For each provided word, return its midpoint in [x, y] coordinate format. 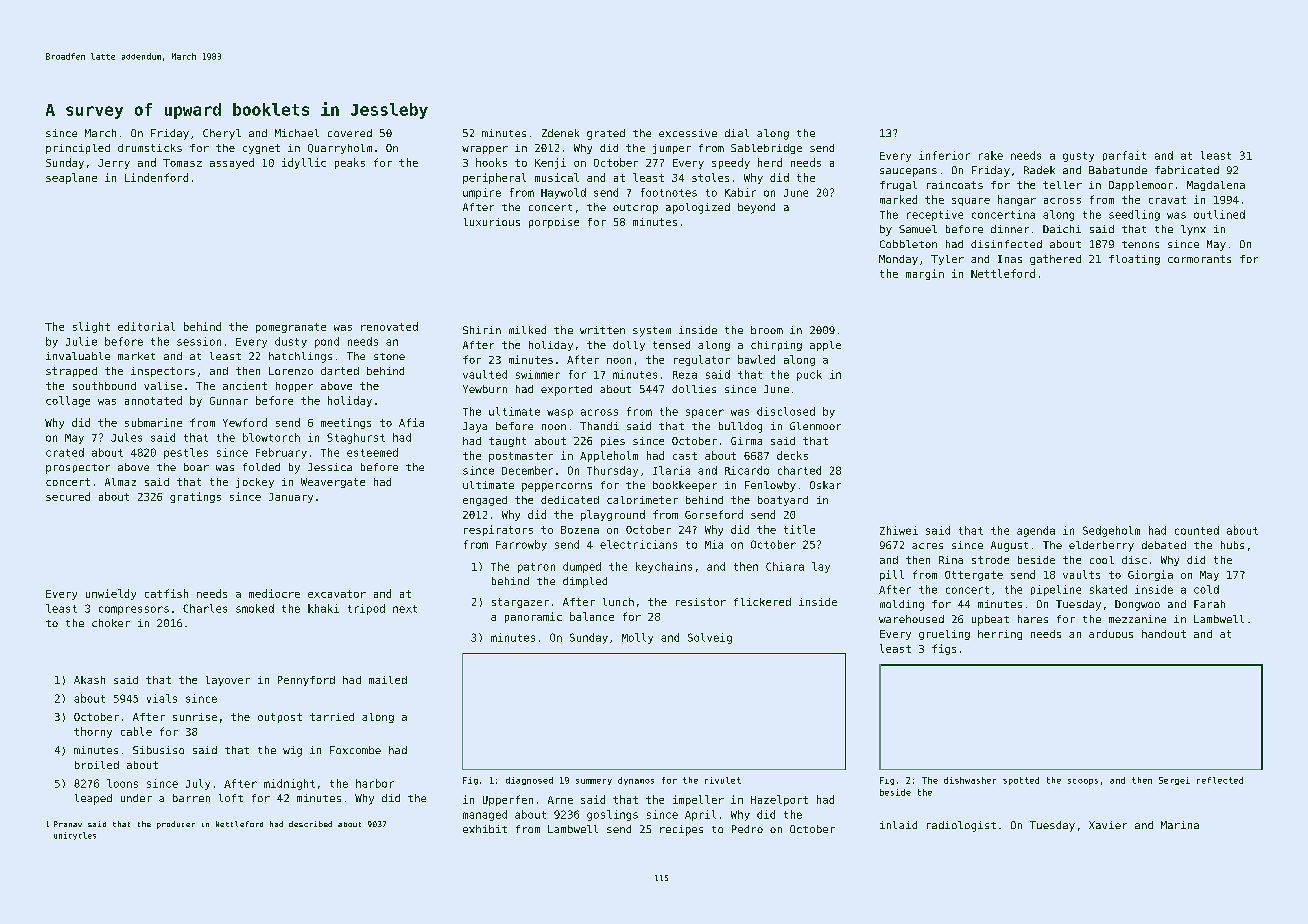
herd [770, 162]
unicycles [75, 836]
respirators [498, 530]
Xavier [1108, 825]
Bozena [580, 530]
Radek [1039, 170]
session [199, 341]
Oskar [825, 485]
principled [78, 149]
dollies [694, 389]
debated [1164, 545]
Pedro [747, 829]
